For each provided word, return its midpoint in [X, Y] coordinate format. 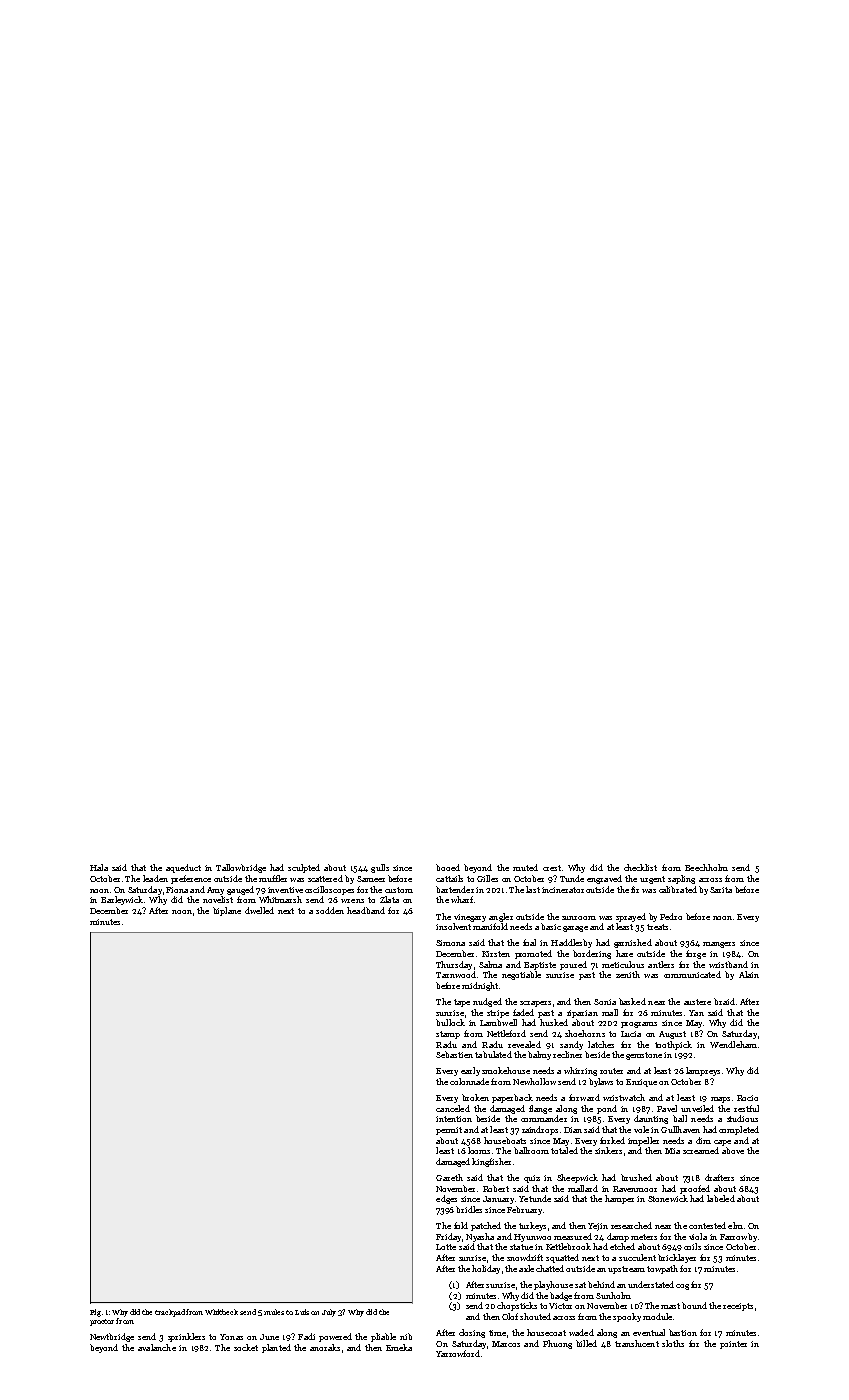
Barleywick [122, 900]
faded [523, 1012]
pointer [733, 1345]
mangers [719, 945]
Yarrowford [458, 1353]
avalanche [157, 1347]
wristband [728, 964]
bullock [450, 1022]
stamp [448, 1035]
